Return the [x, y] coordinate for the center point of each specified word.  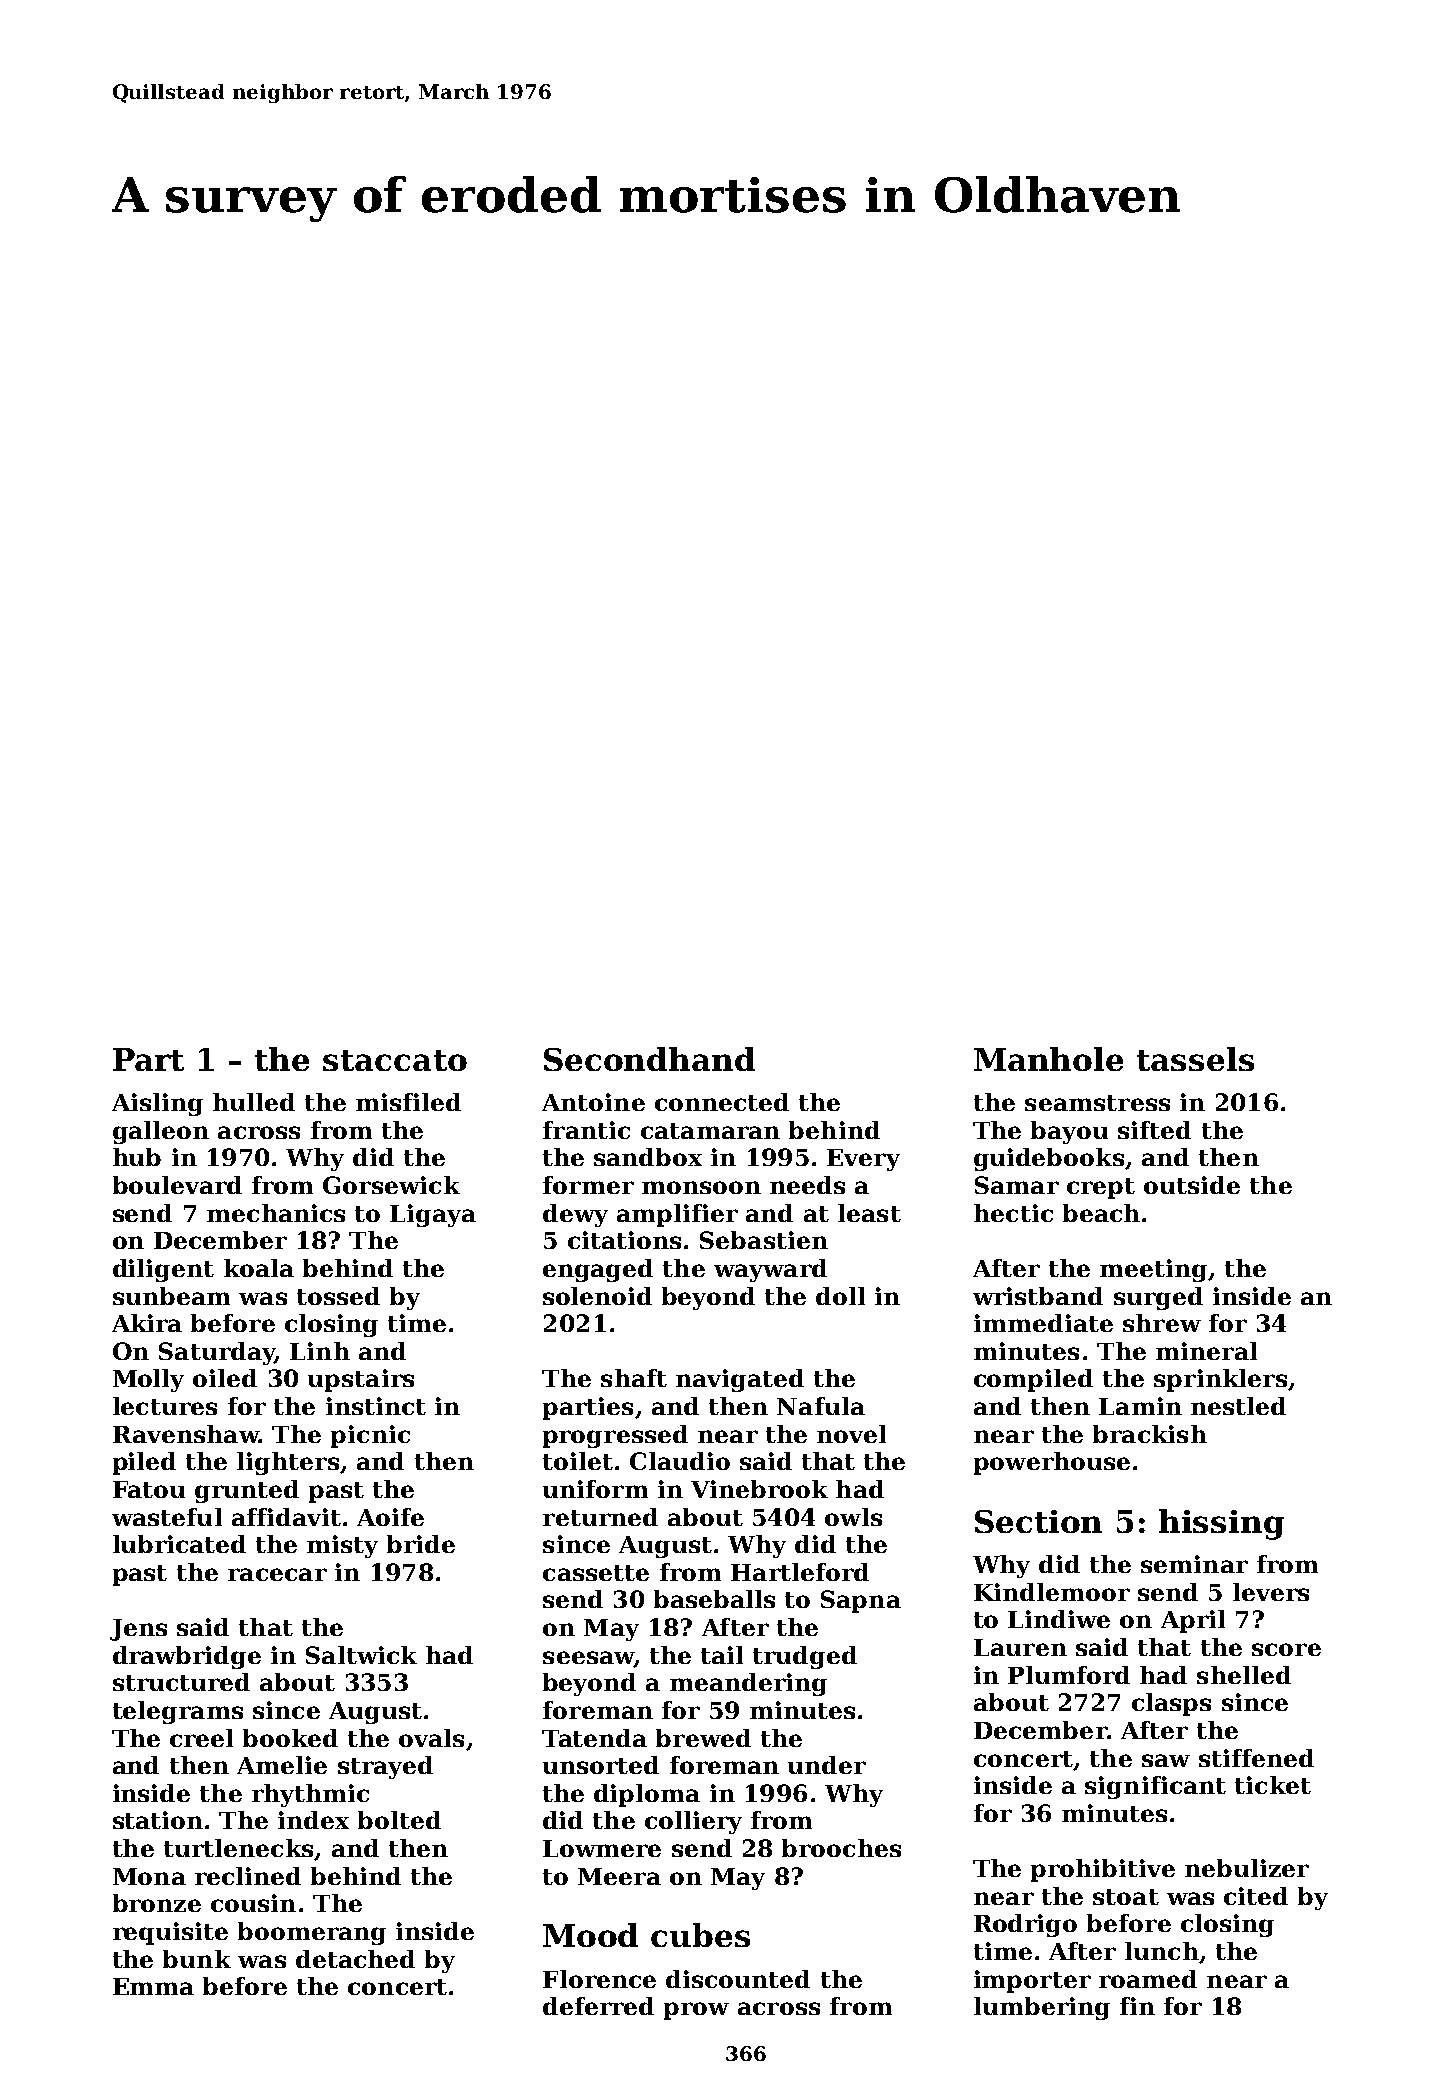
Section [1038, 1521]
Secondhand [649, 1059]
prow [696, 2011]
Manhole [1048, 1059]
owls [853, 1517]
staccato [395, 1060]
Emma [153, 1986]
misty [342, 1546]
